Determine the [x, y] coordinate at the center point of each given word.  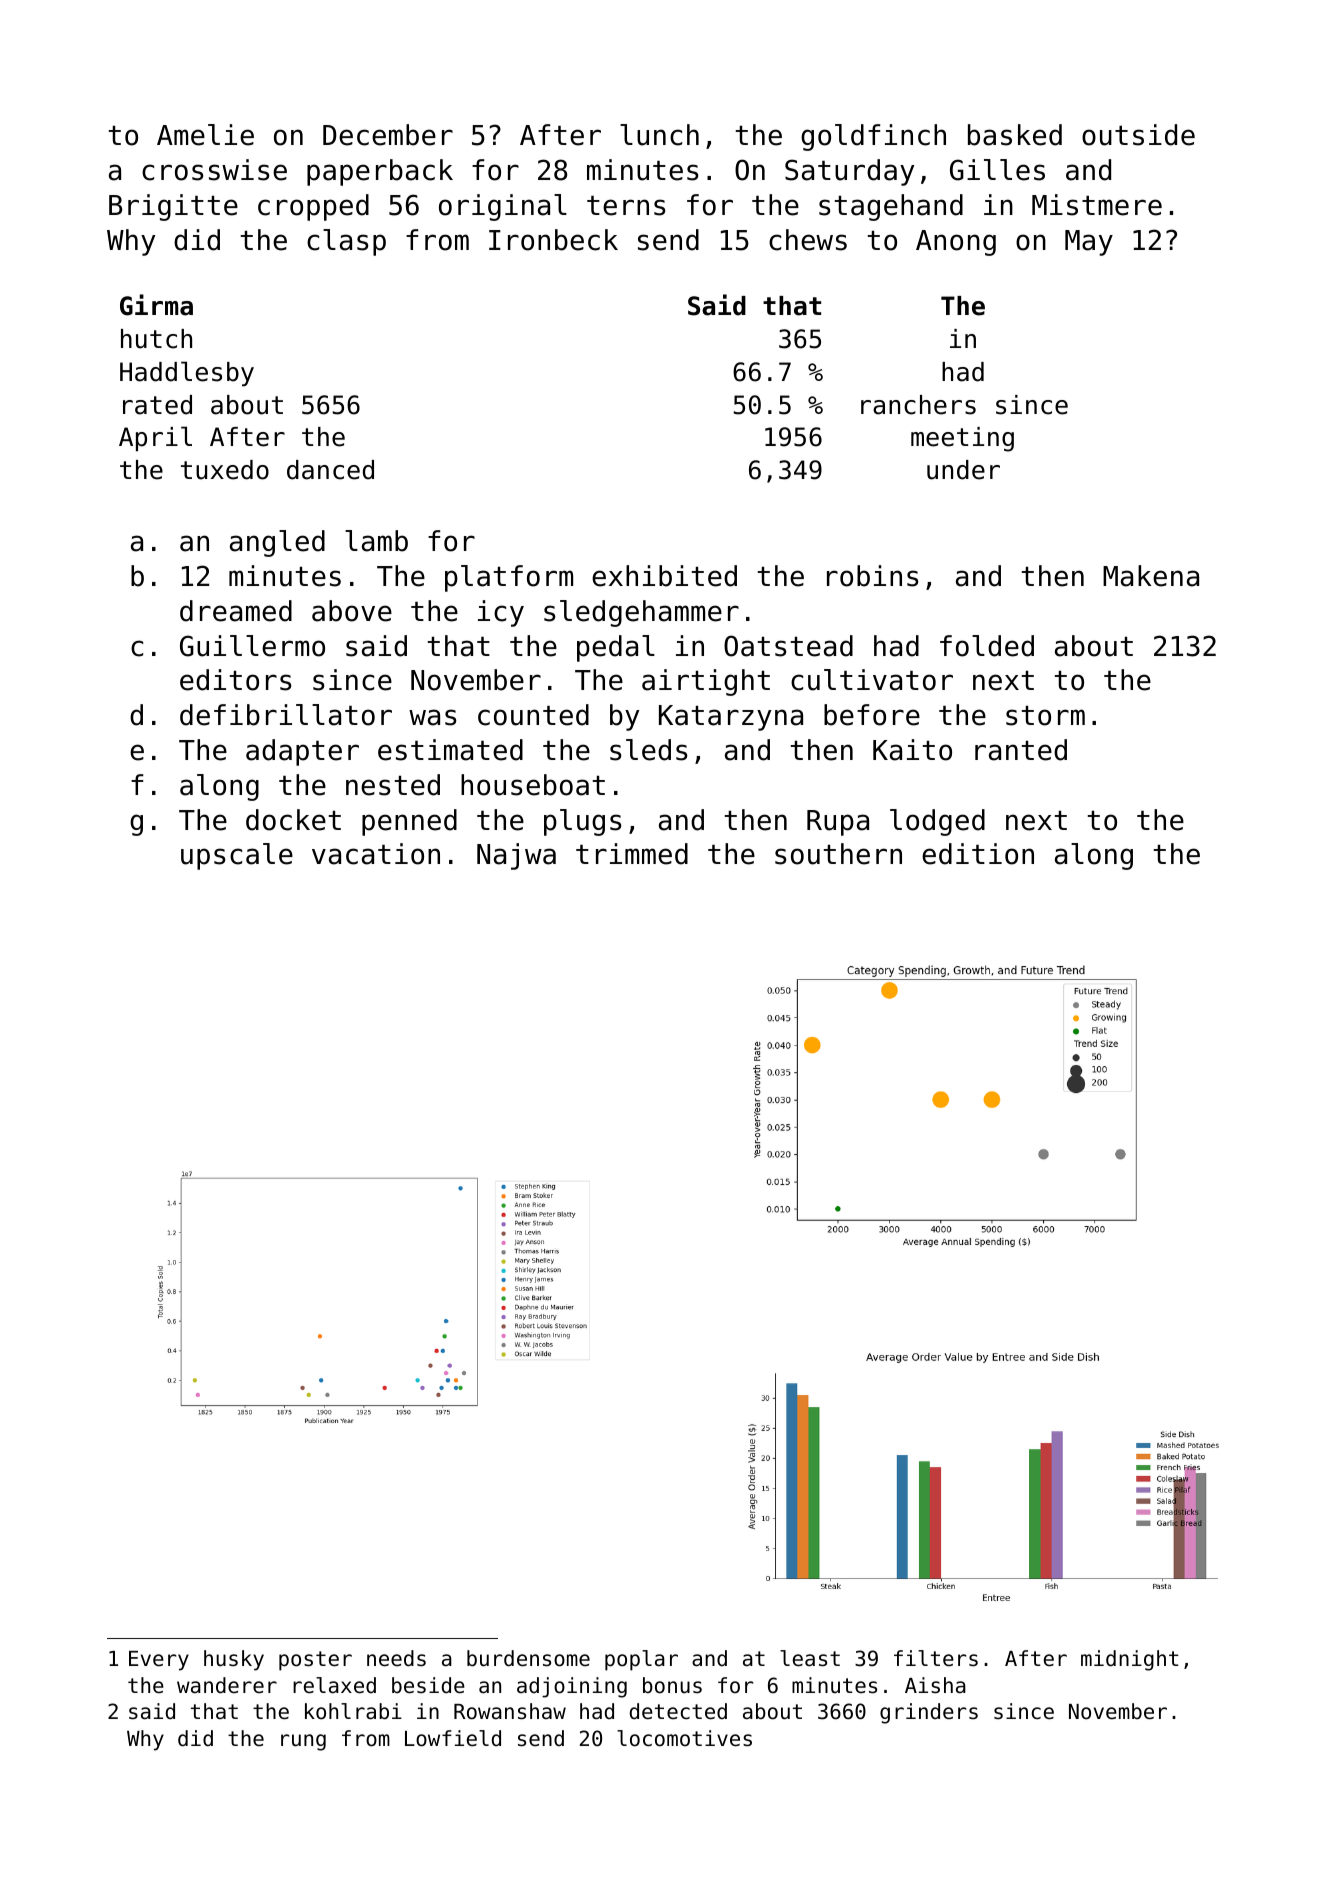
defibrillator [286, 715]
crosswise [214, 170]
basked [1015, 135]
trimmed [632, 854]
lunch [659, 135]
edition [978, 854]
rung [303, 1742]
